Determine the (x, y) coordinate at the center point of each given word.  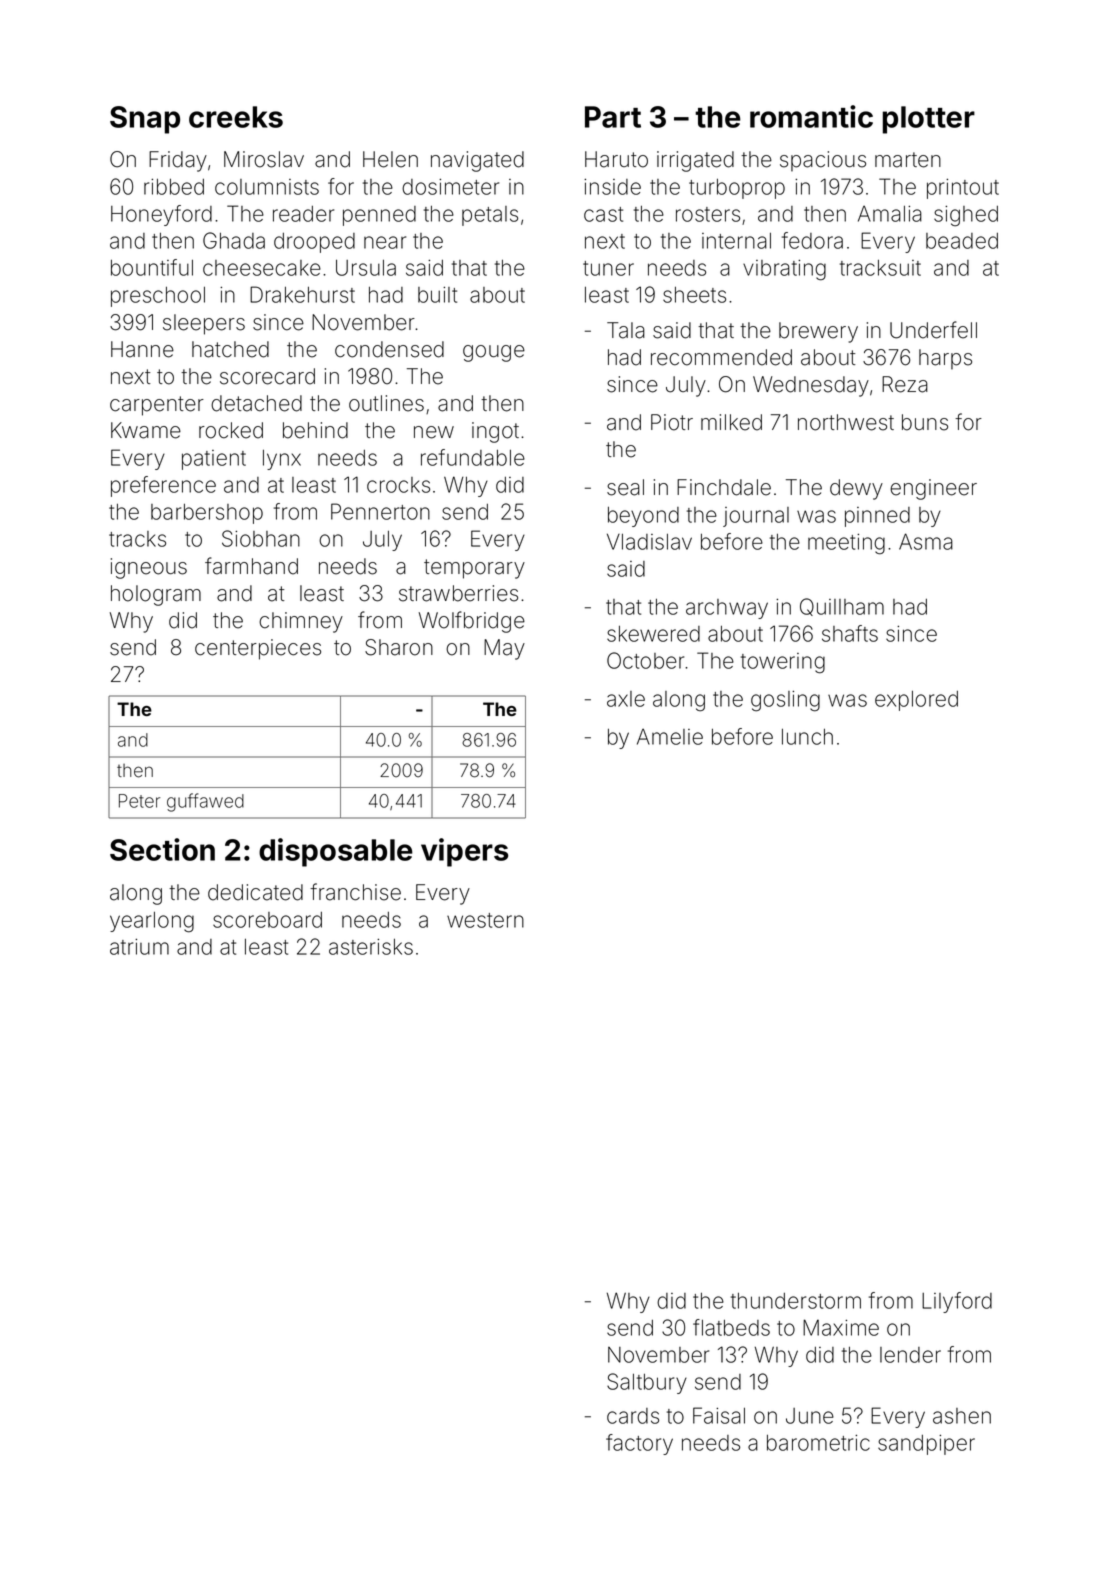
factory (639, 1444)
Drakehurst (302, 294)
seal (625, 487)
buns (925, 422)
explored (916, 701)
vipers (464, 852)
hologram (156, 595)
